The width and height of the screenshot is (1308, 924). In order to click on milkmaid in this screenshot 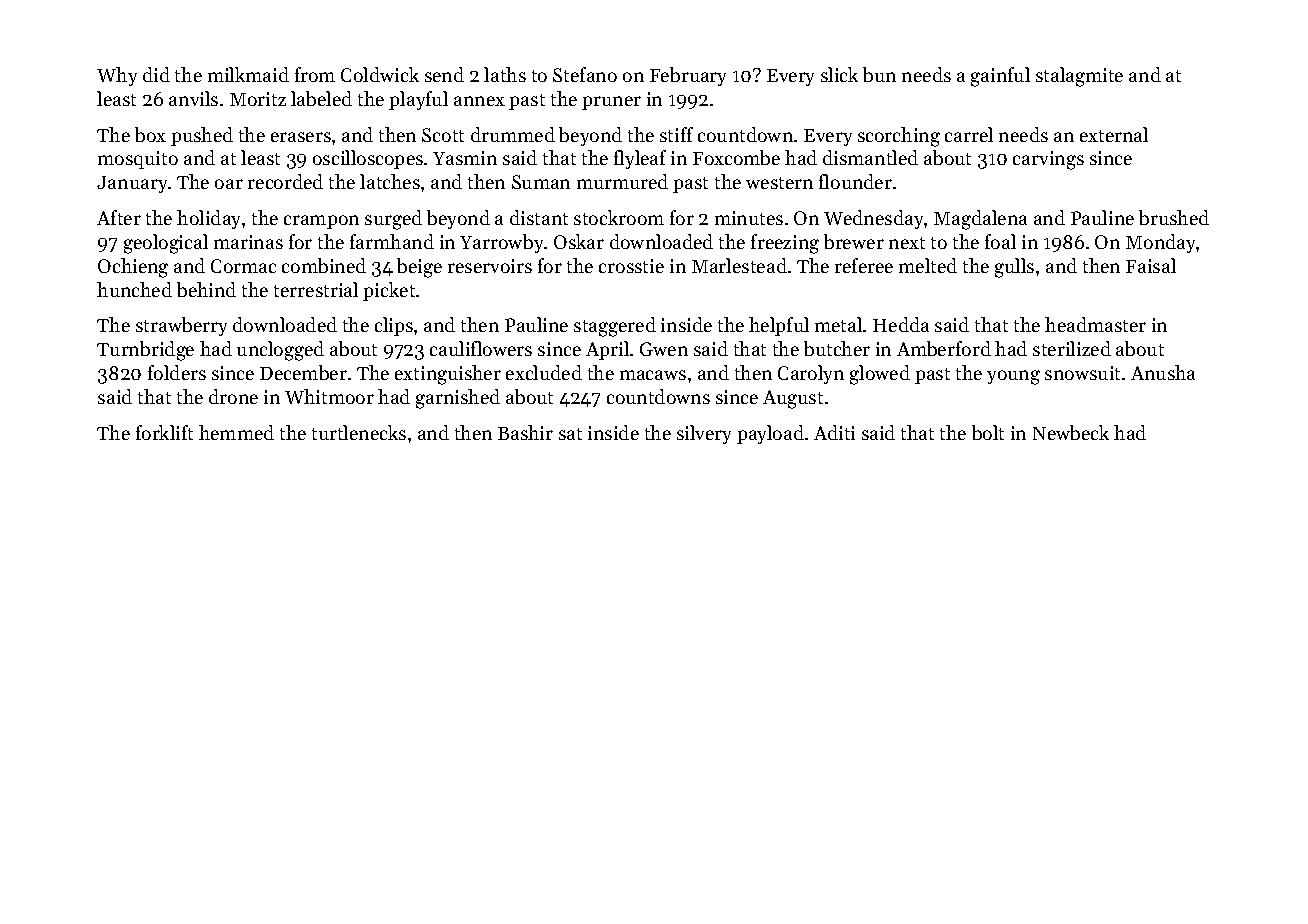, I will do `click(248, 74)`.
